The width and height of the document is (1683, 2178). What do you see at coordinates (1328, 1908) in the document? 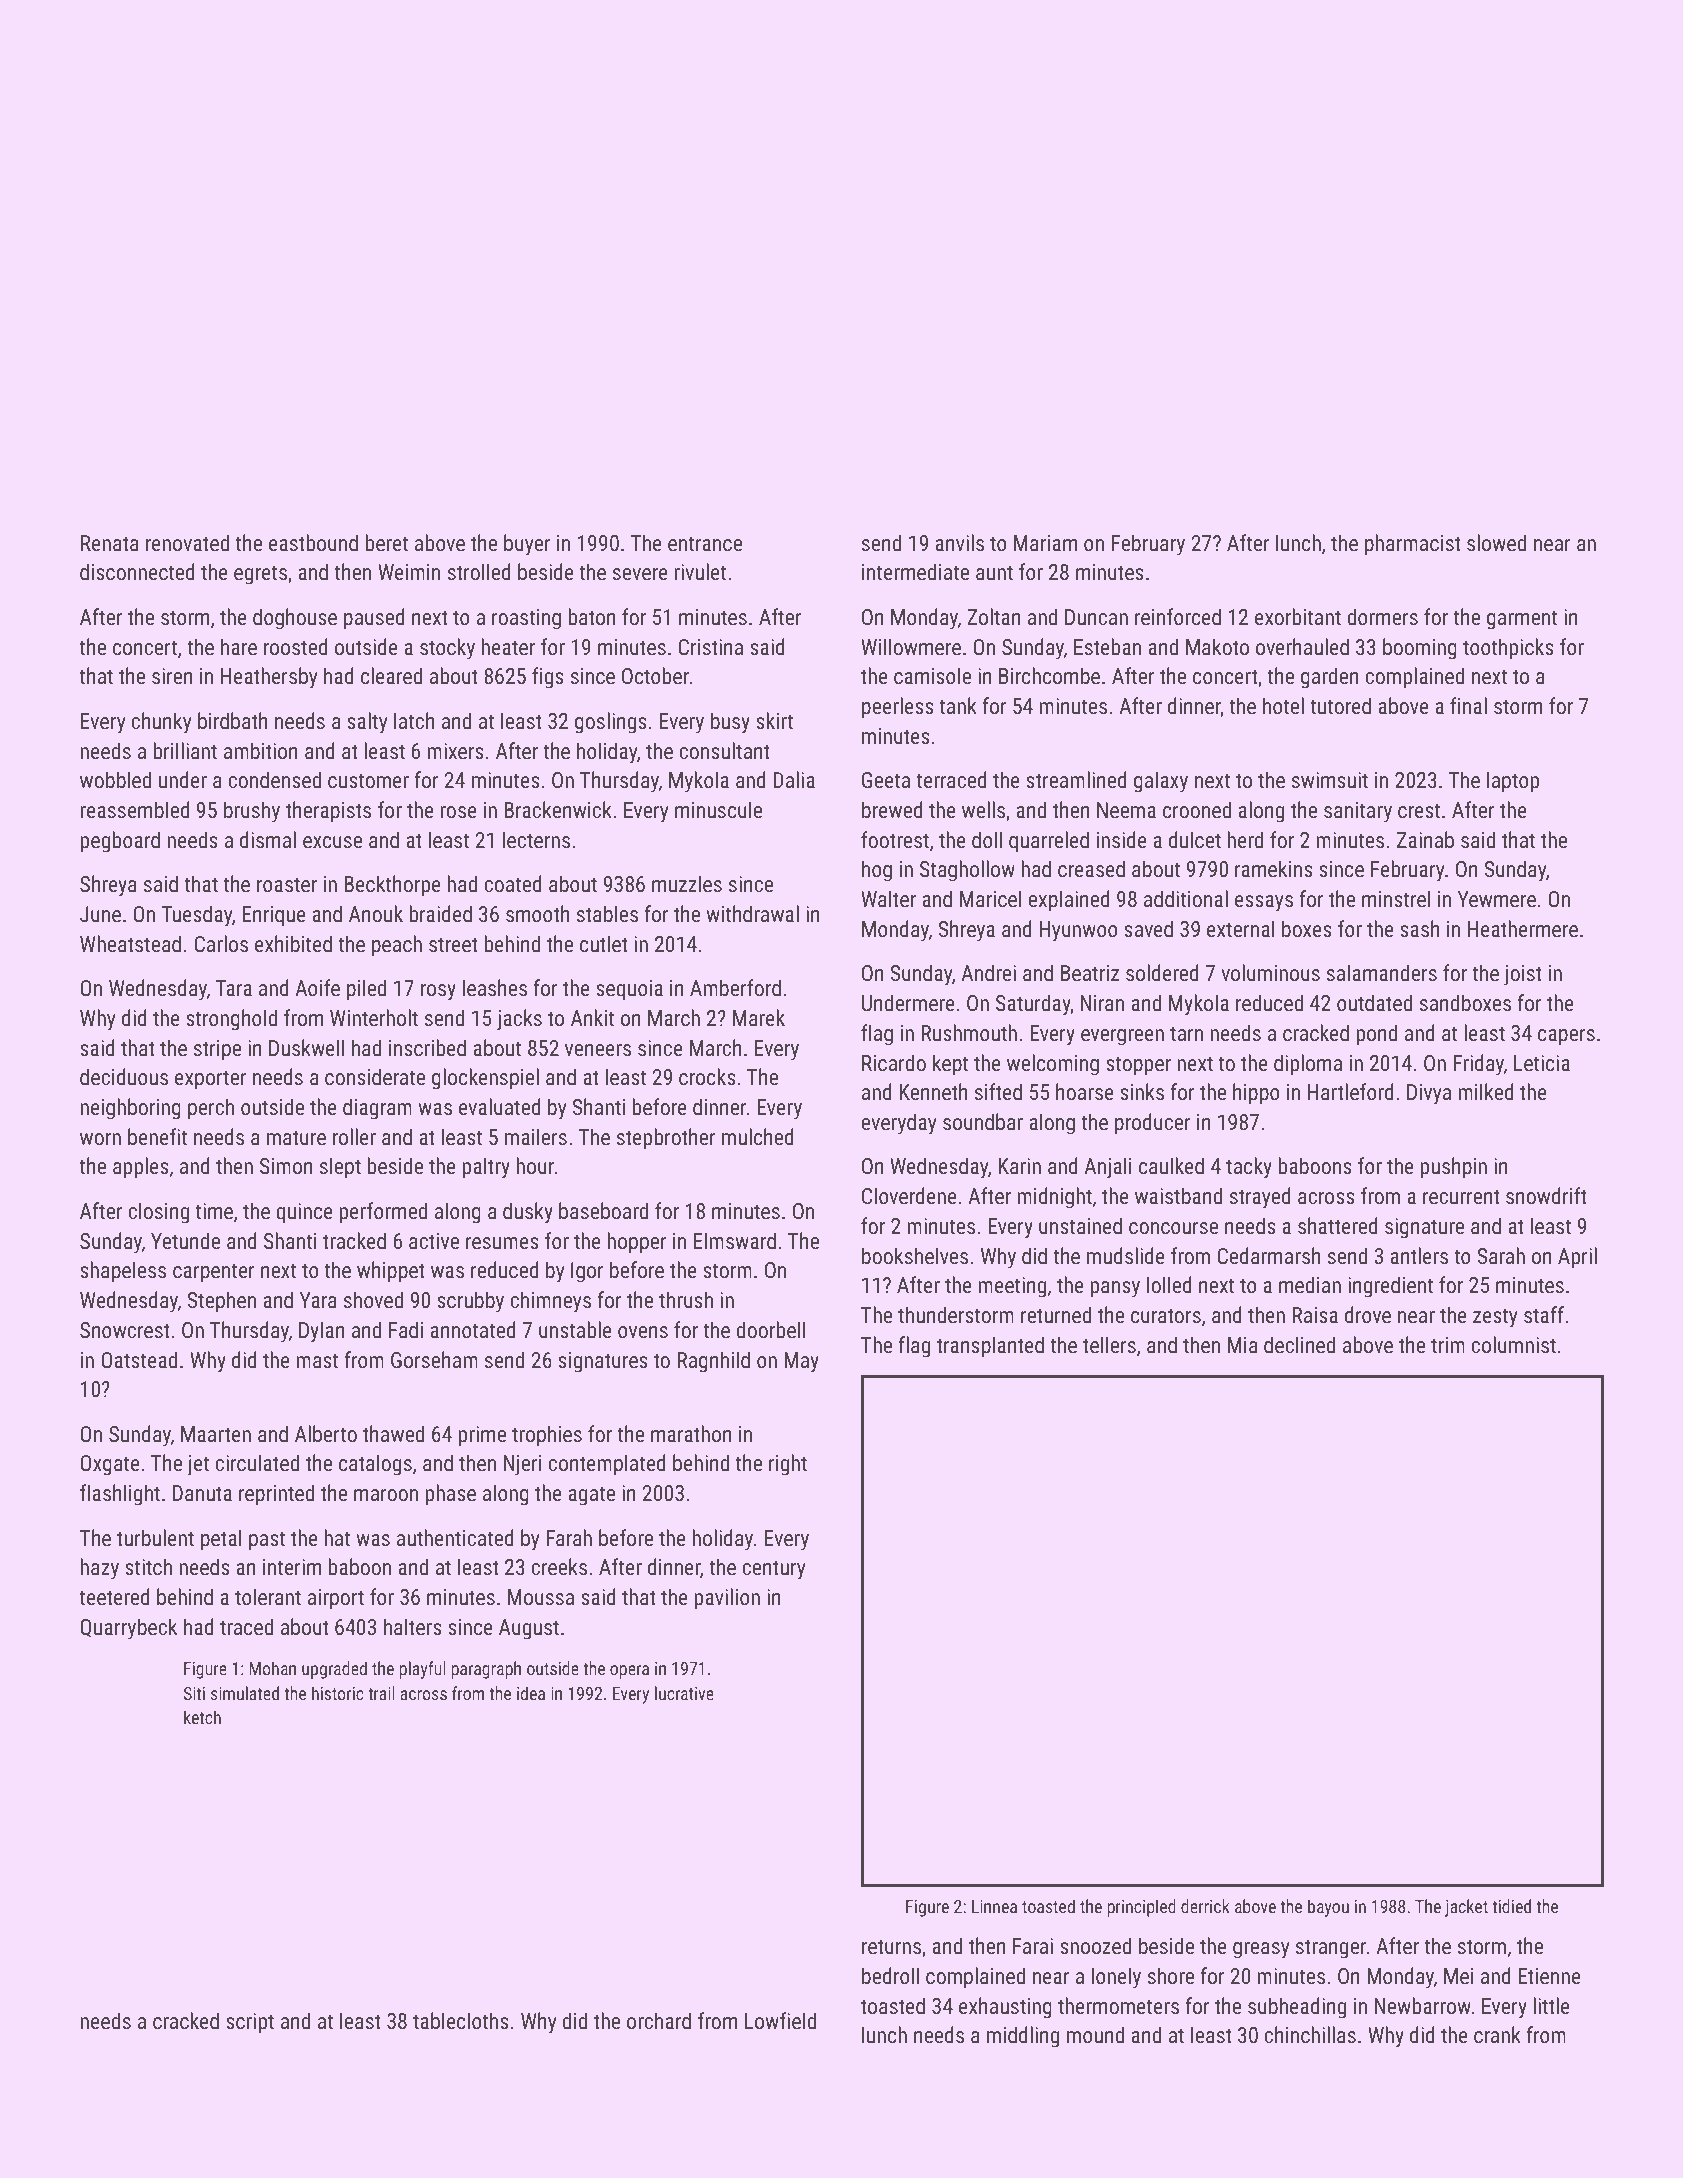
I see `bayou` at bounding box center [1328, 1908].
